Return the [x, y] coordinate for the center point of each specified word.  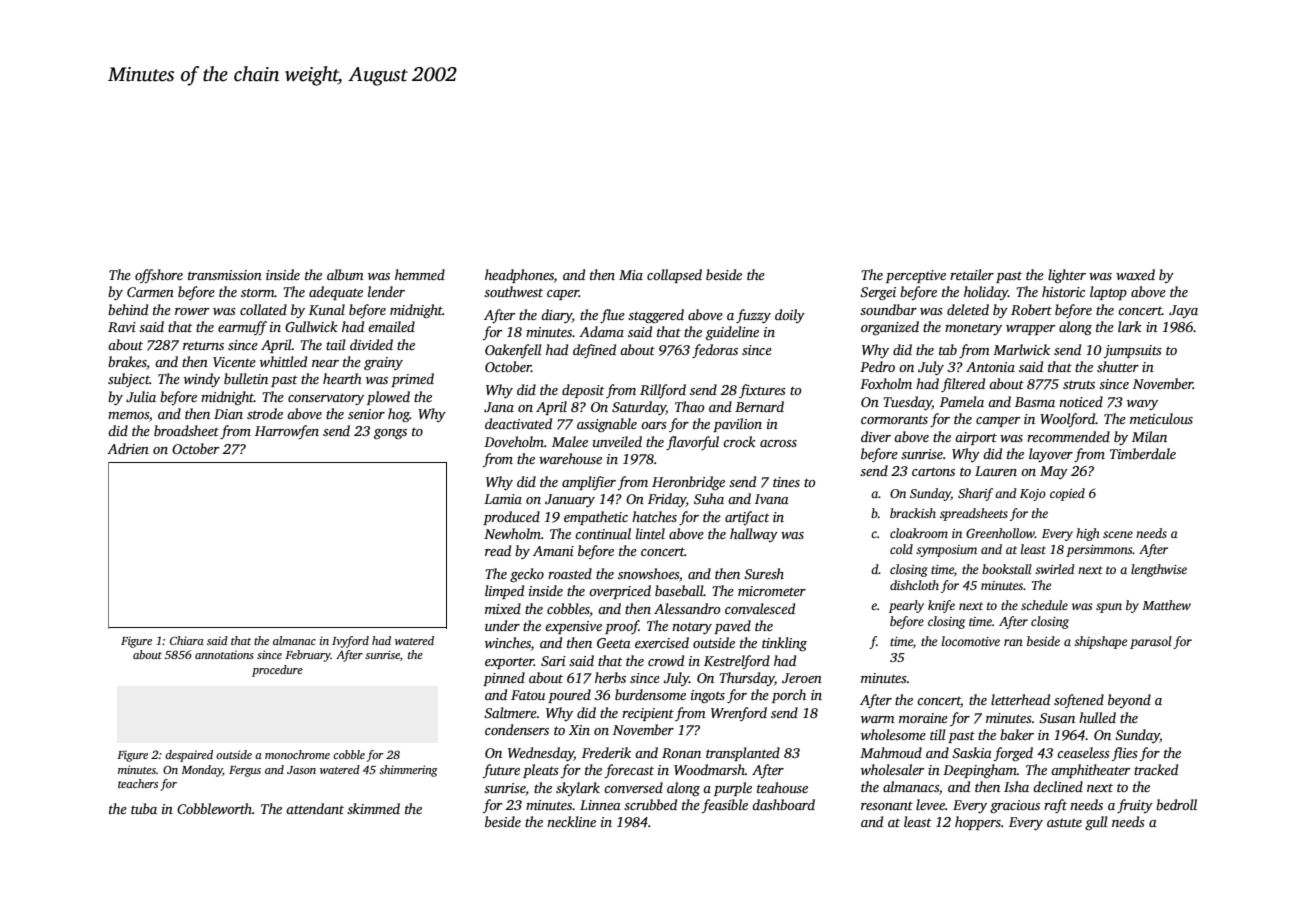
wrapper [1030, 330]
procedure [277, 671]
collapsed [674, 276]
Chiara [187, 640]
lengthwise [1159, 570]
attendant [315, 808]
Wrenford [739, 714]
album [345, 274]
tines [786, 482]
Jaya [1183, 311]
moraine [923, 718]
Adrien [128, 448]
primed [412, 380]
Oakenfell [513, 351]
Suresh [764, 573]
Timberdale [1143, 453]
